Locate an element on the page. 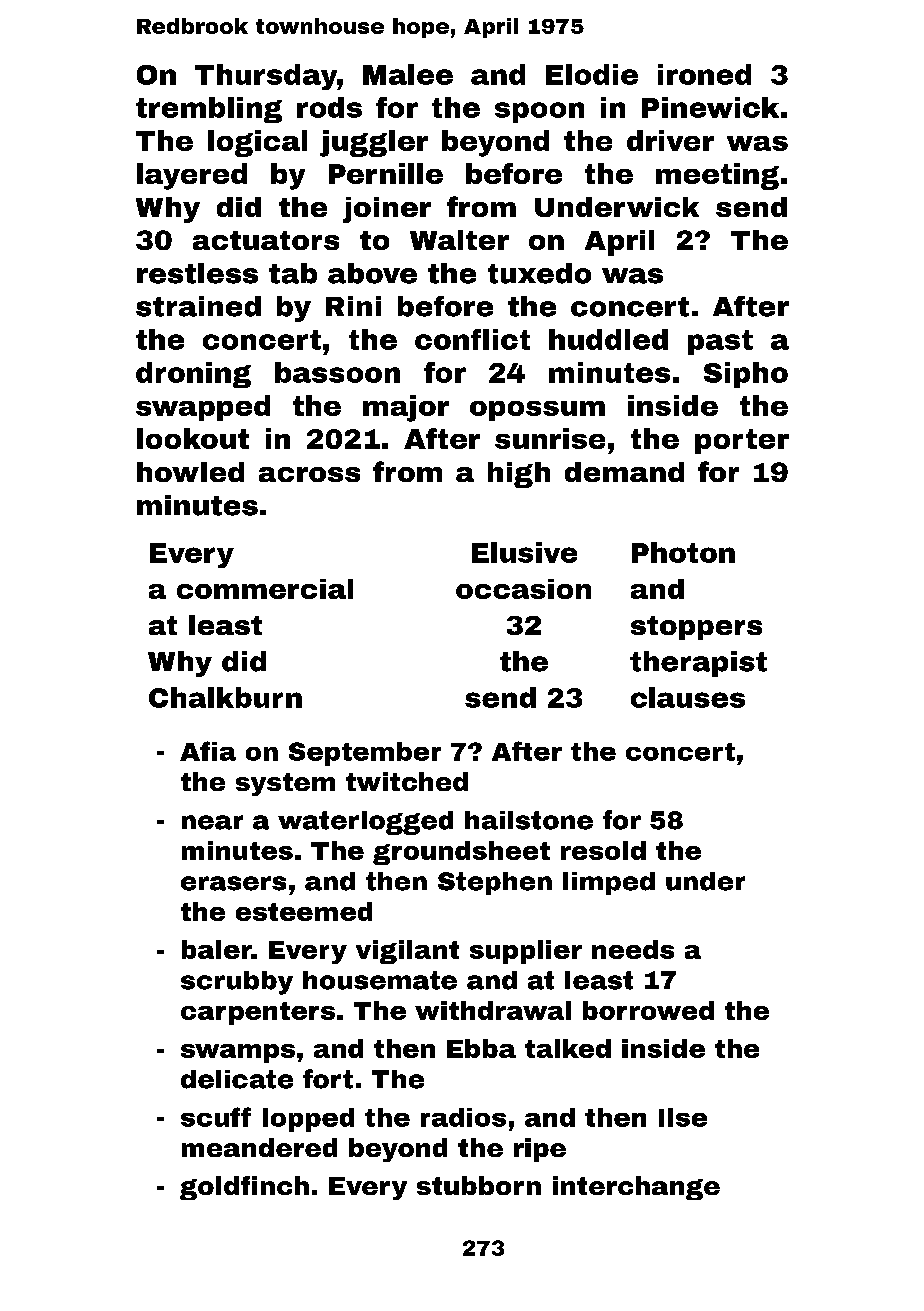 This document has width=924, height=1311. tuxedo is located at coordinates (539, 273).
